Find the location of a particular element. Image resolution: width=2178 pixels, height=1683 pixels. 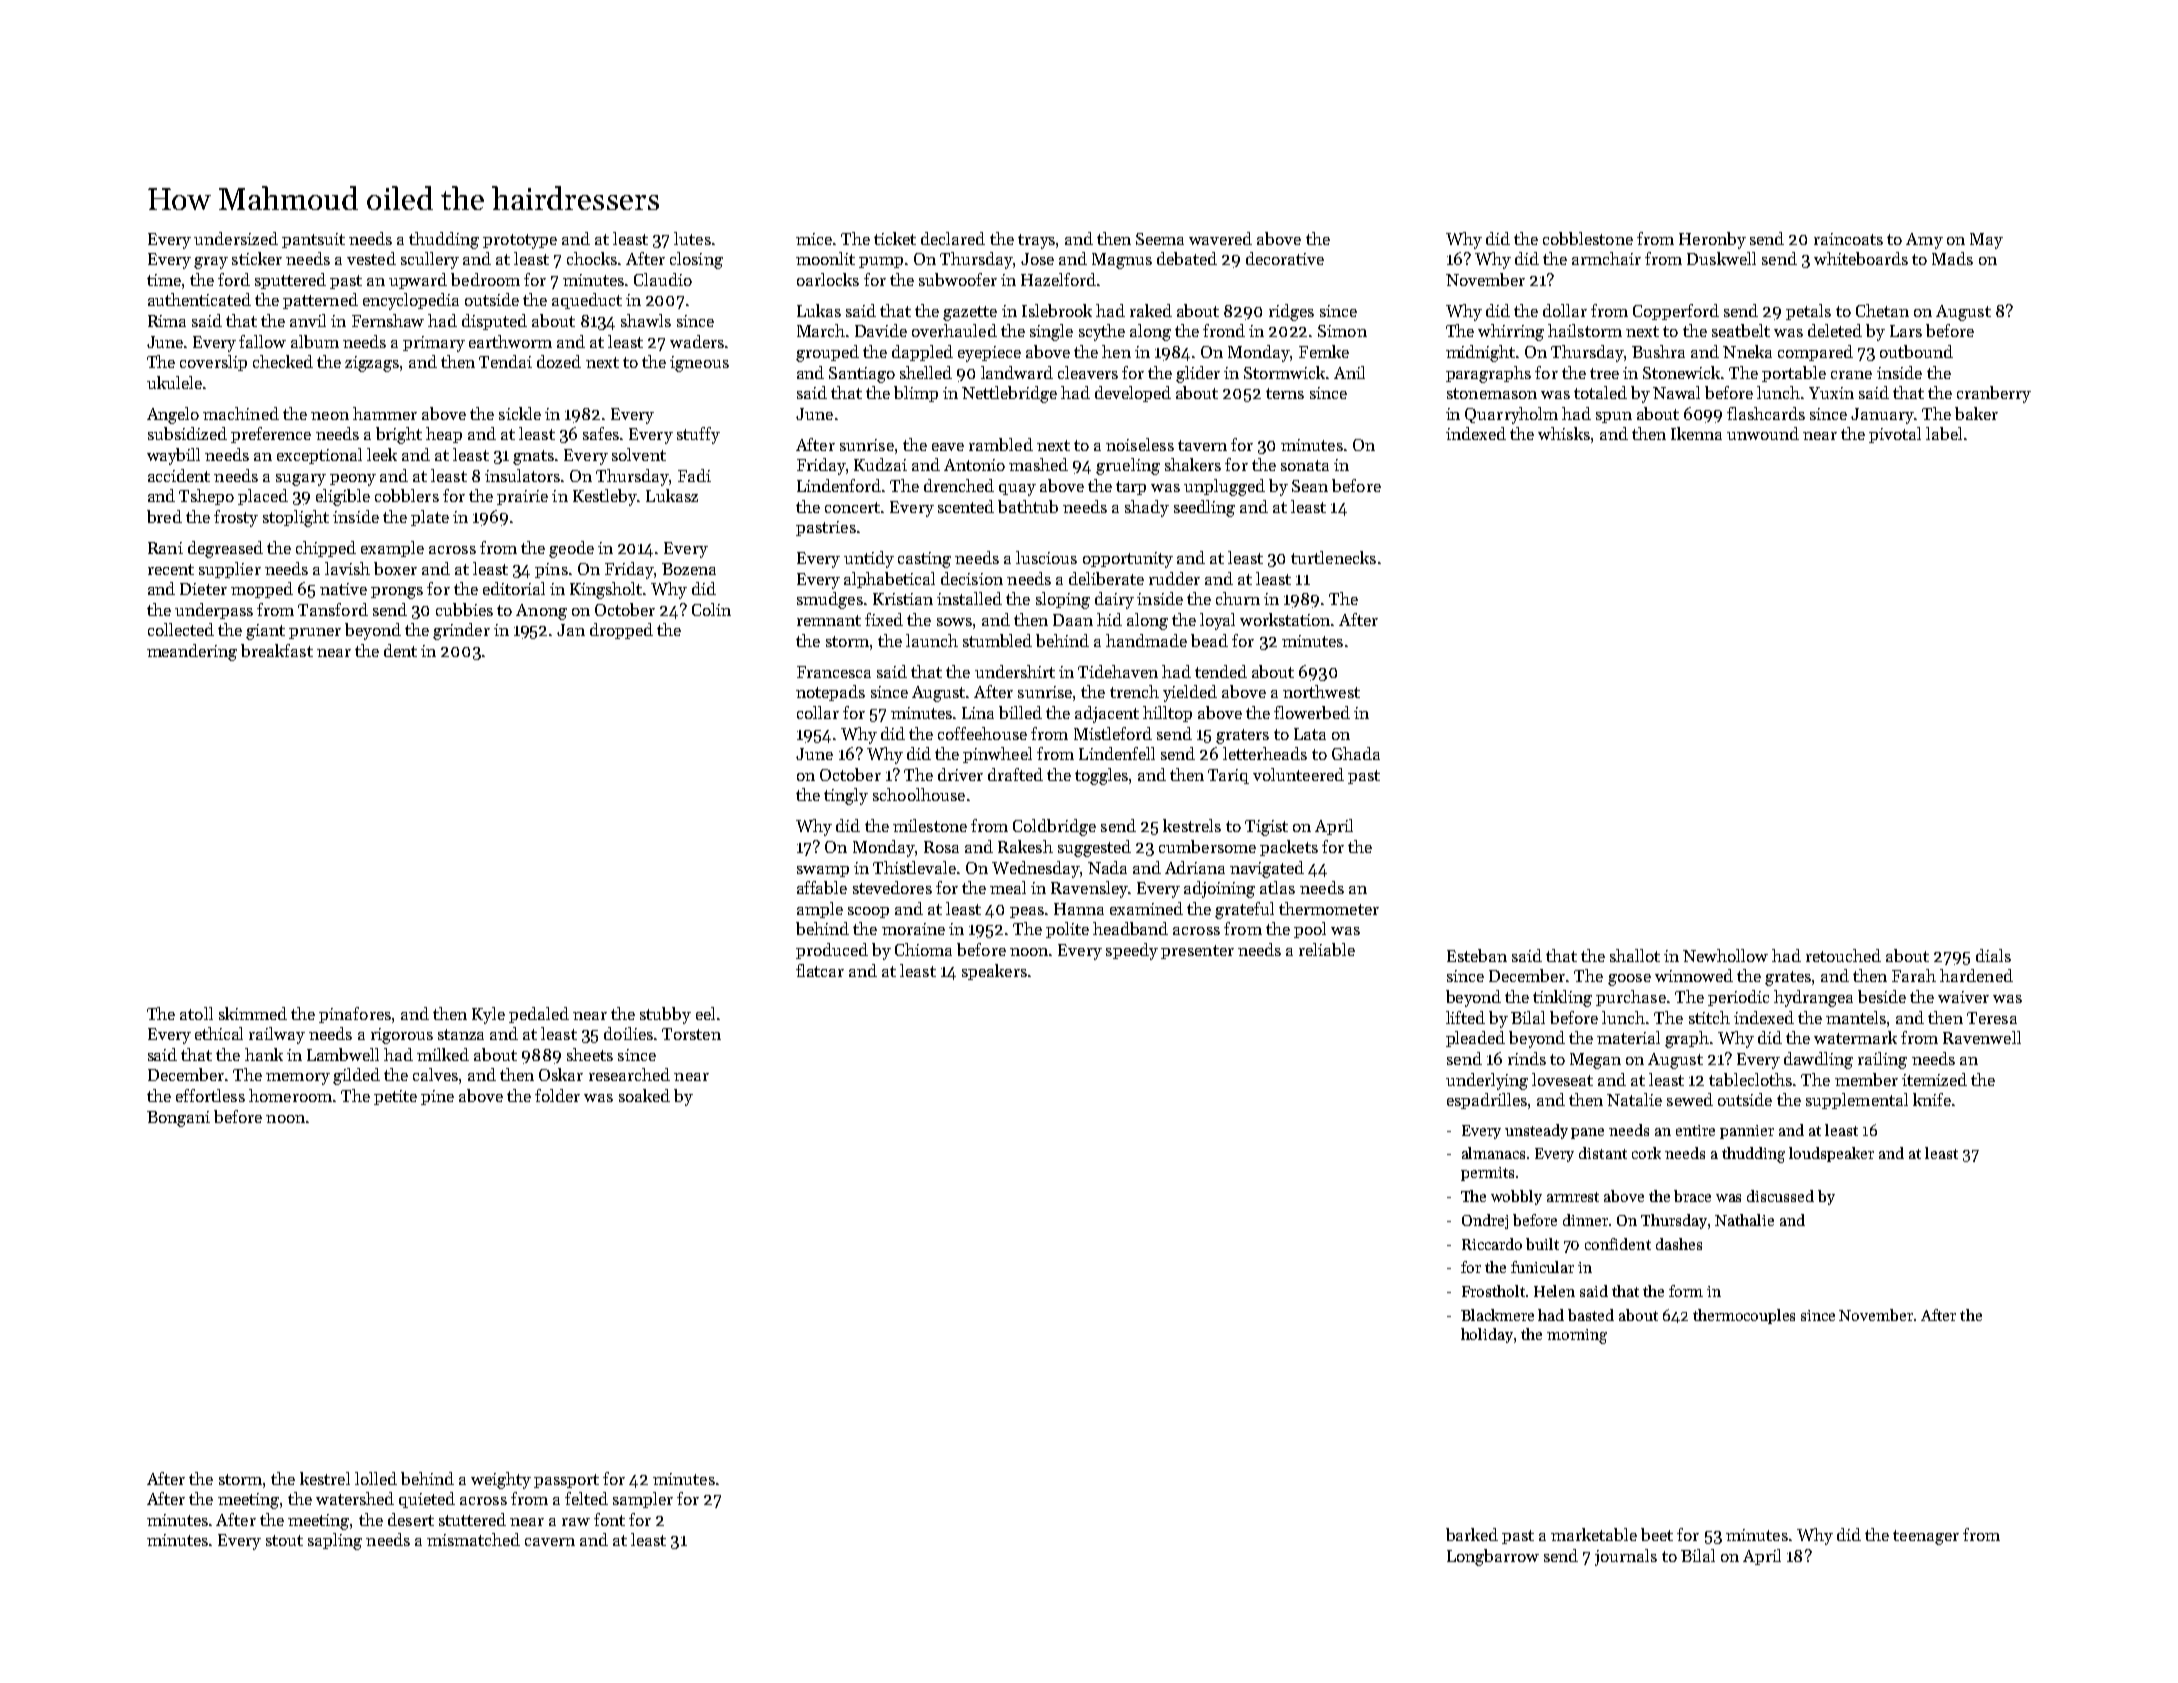

cranberry is located at coordinates (1994, 394).
